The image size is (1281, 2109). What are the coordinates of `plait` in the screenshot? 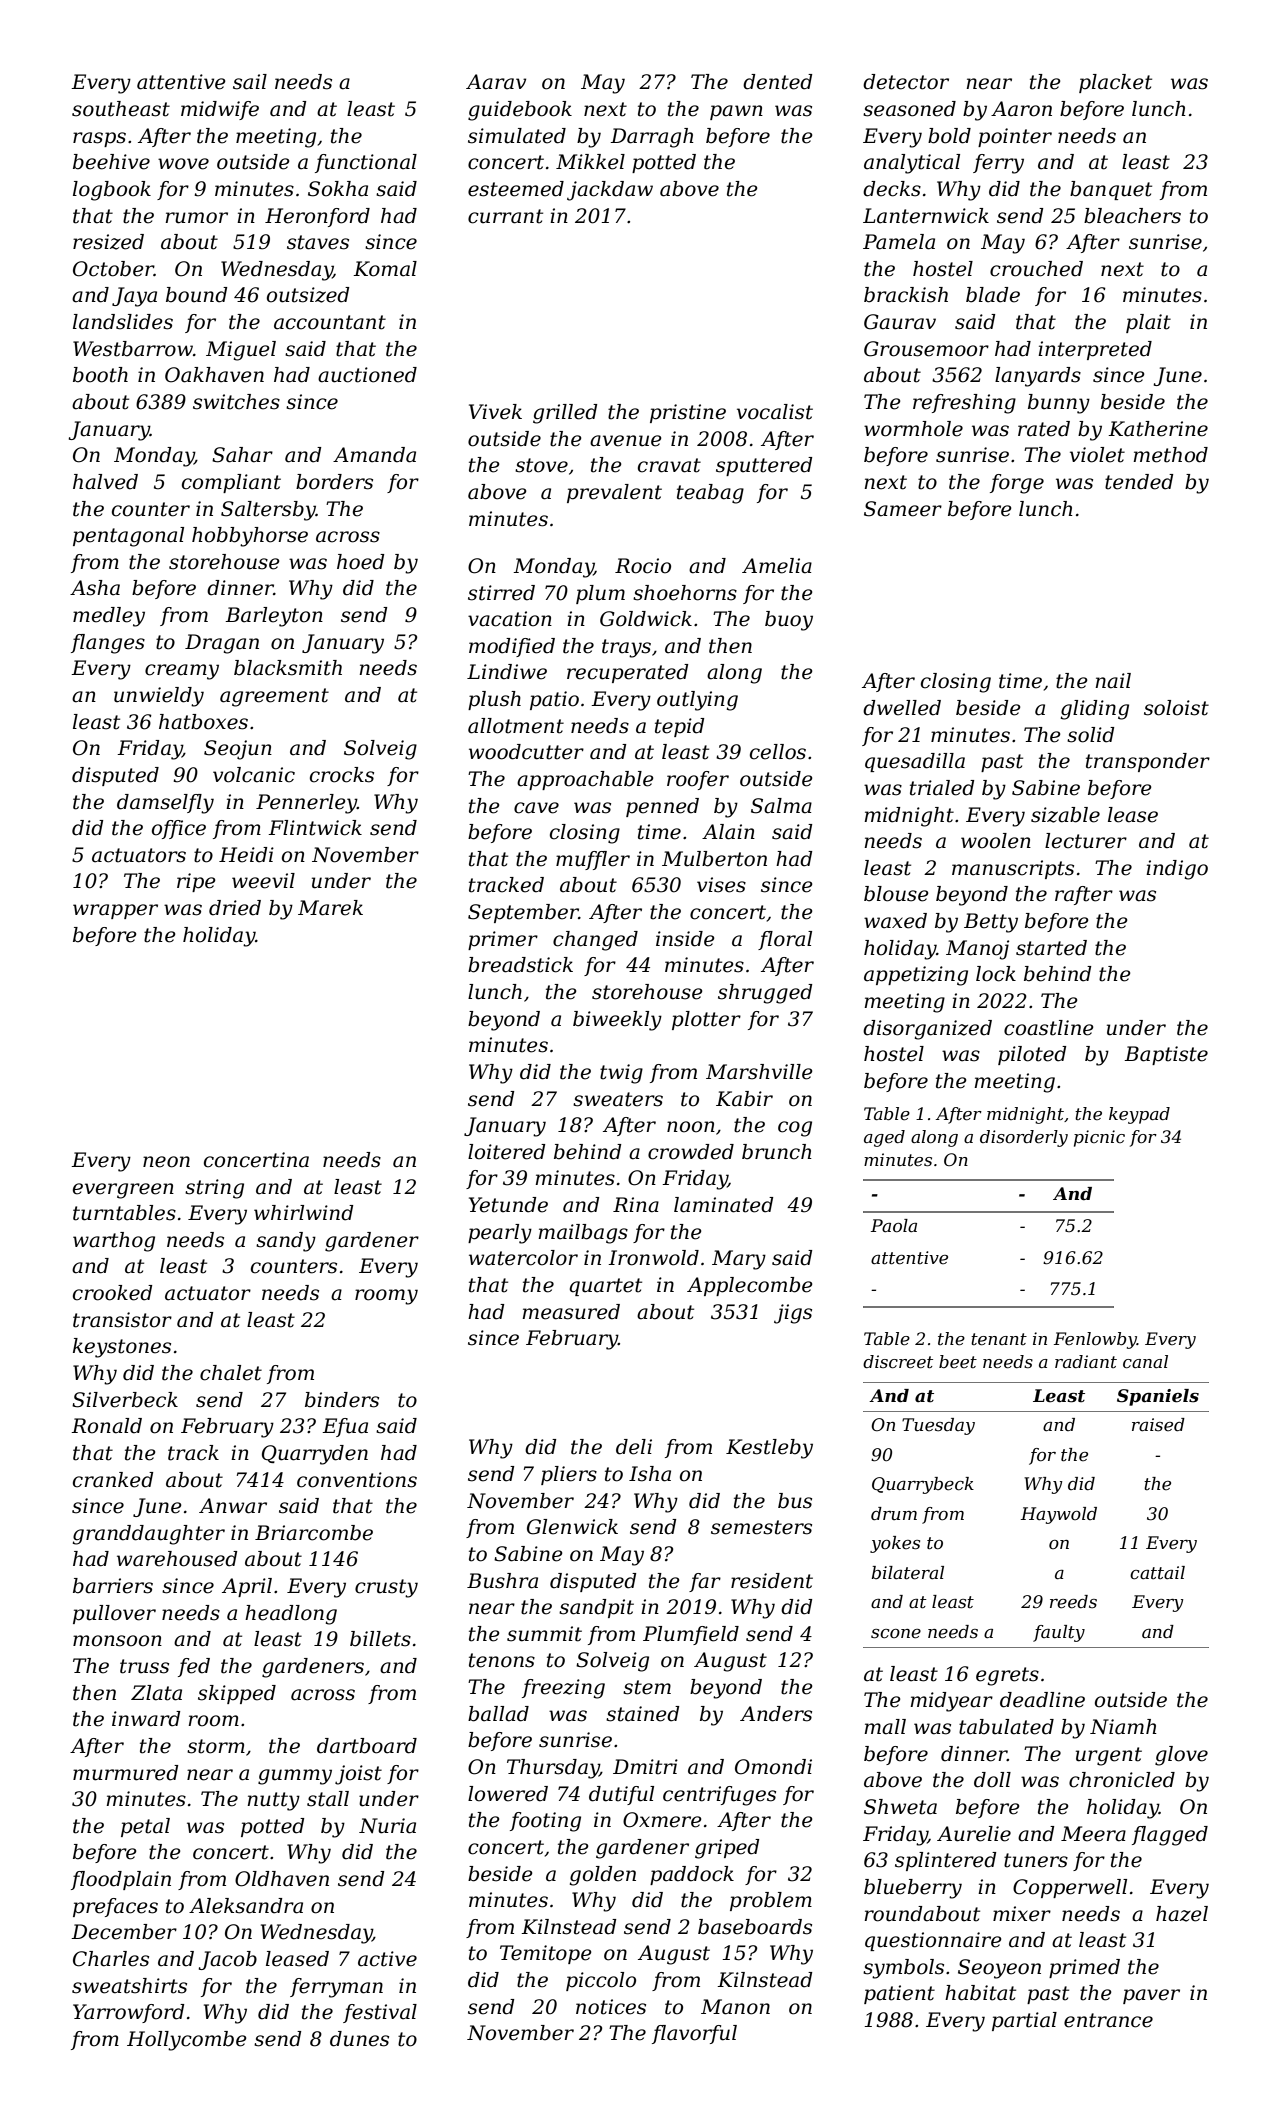 It's located at (1148, 323).
